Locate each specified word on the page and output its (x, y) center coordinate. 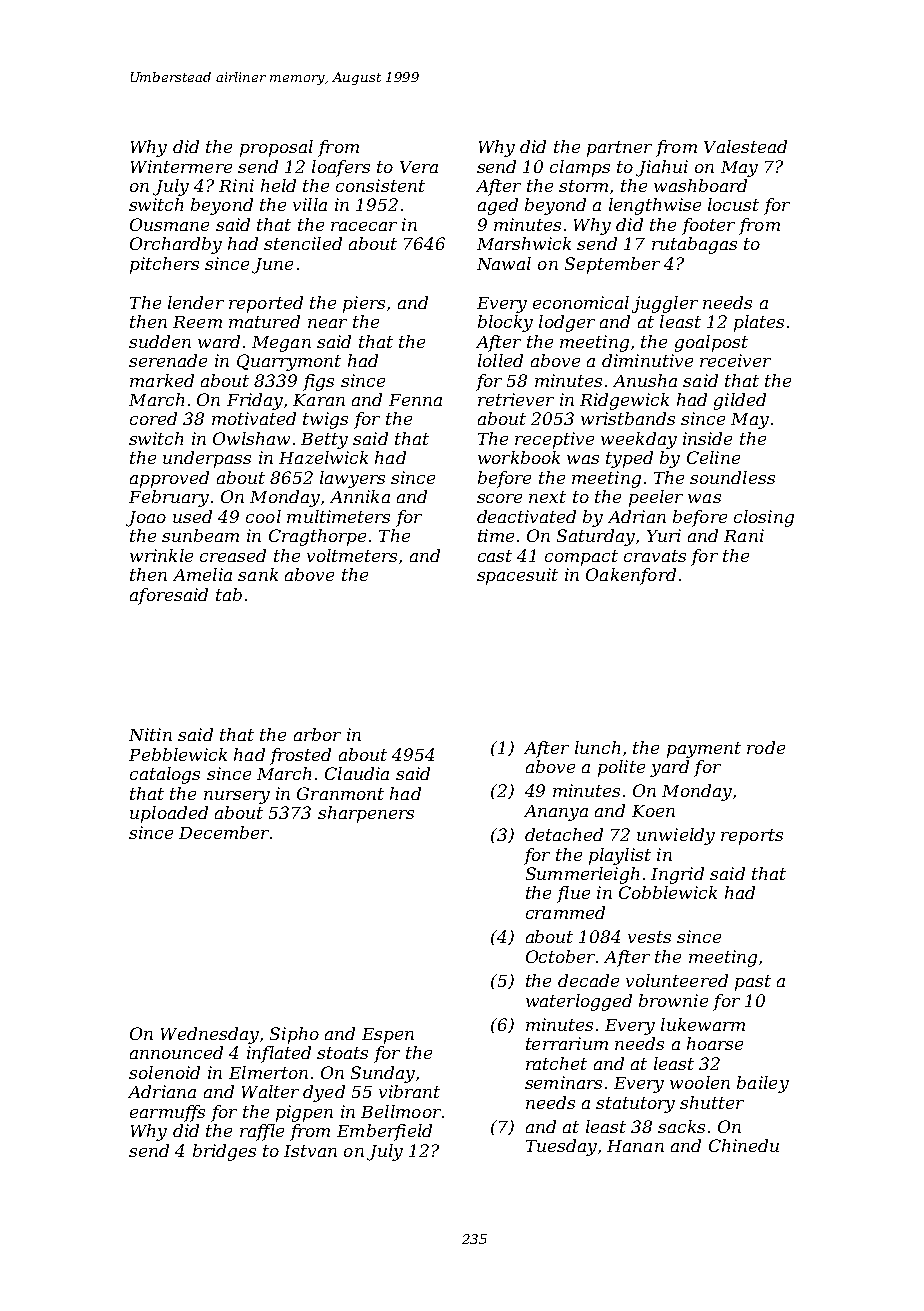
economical (581, 302)
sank (258, 574)
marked (162, 380)
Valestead (745, 146)
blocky (505, 323)
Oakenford (631, 576)
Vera (419, 167)
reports (752, 837)
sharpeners (366, 814)
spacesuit (517, 576)
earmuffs (167, 1113)
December (224, 832)
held (278, 185)
